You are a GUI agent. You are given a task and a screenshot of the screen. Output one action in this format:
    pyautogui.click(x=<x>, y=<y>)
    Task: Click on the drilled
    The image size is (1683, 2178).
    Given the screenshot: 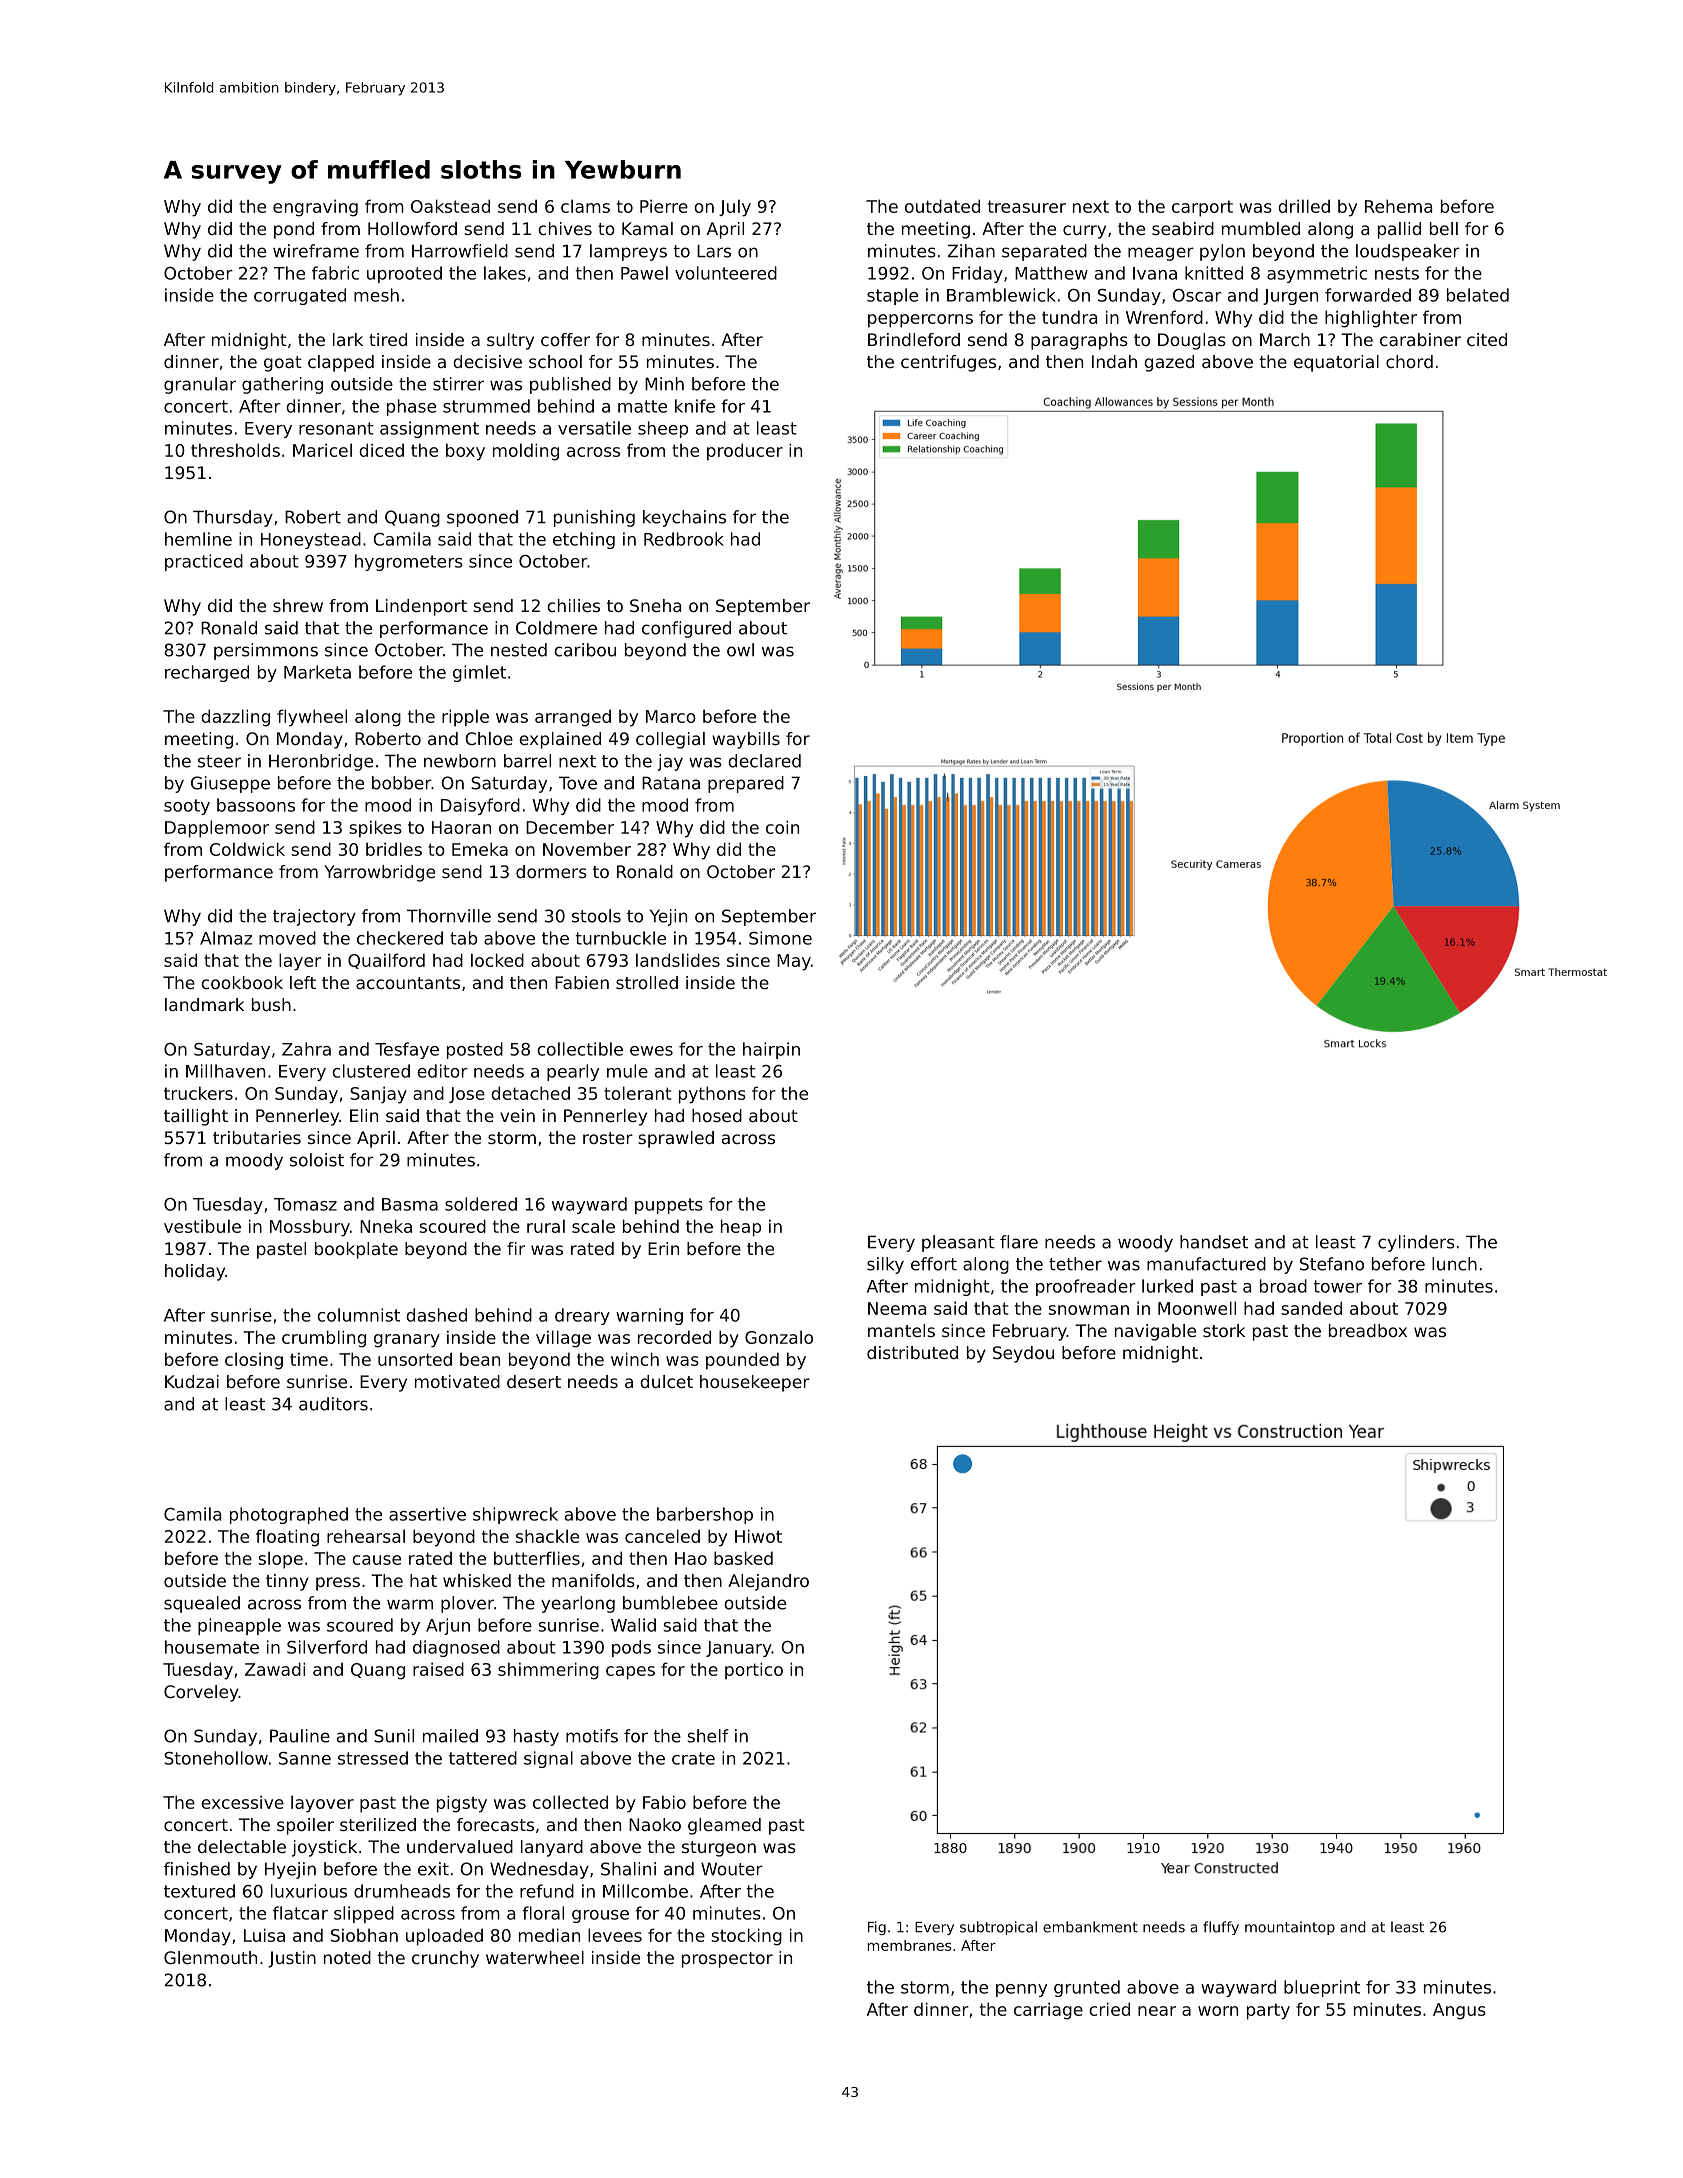 What is the action you would take?
    pyautogui.click(x=1304, y=206)
